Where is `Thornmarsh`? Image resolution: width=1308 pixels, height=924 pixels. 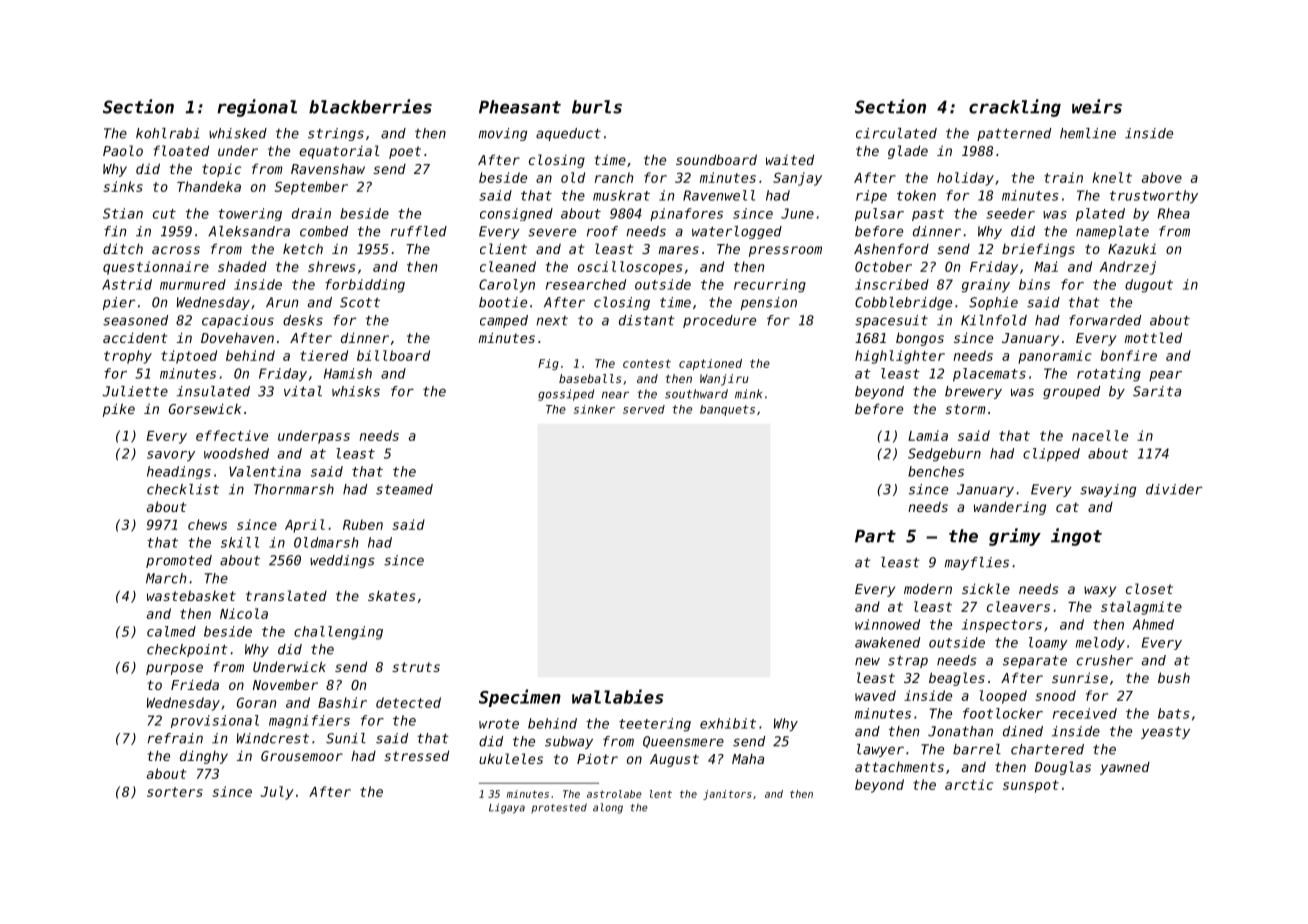 Thornmarsh is located at coordinates (294, 489).
